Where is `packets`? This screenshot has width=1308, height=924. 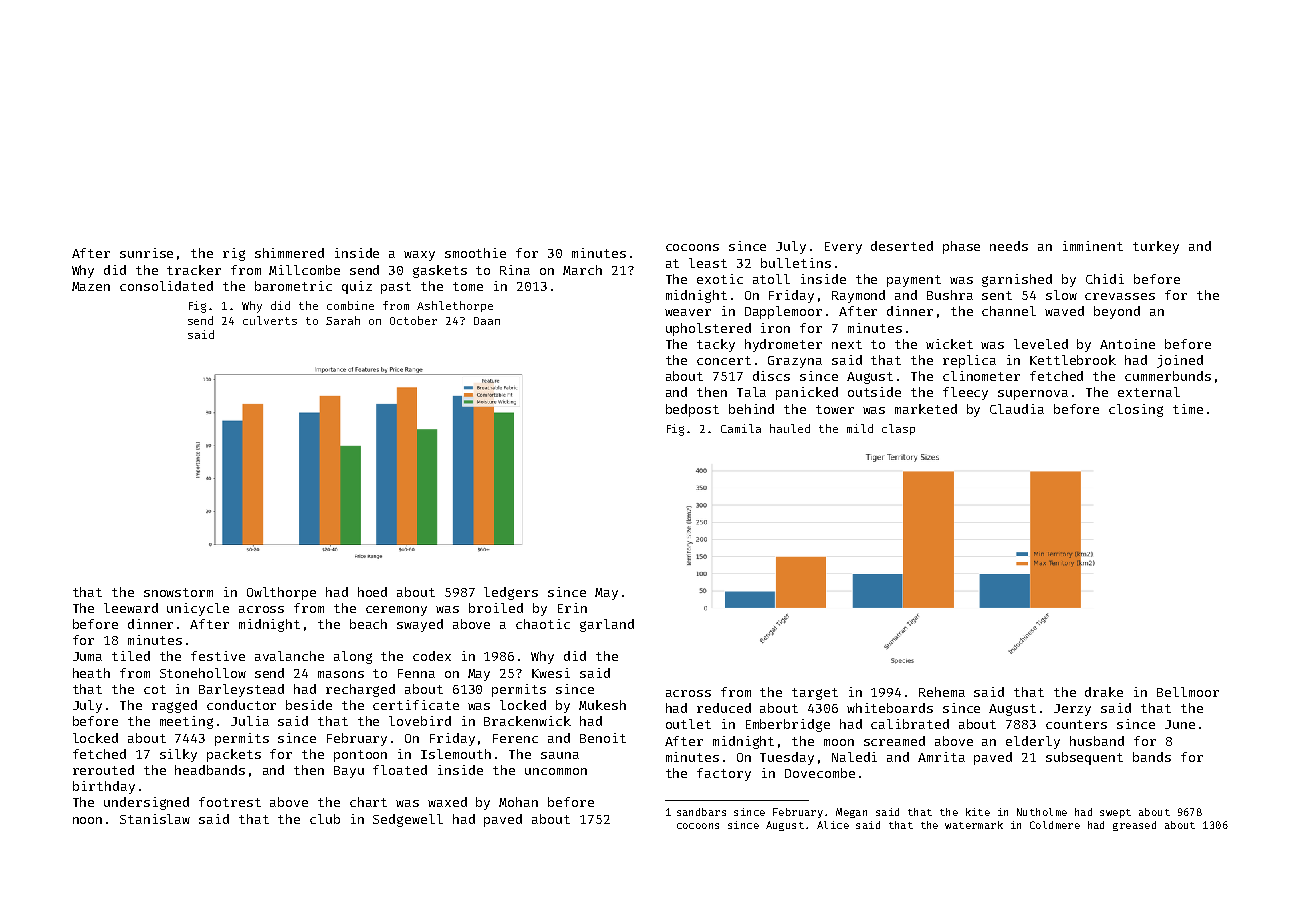
packets is located at coordinates (234, 755).
